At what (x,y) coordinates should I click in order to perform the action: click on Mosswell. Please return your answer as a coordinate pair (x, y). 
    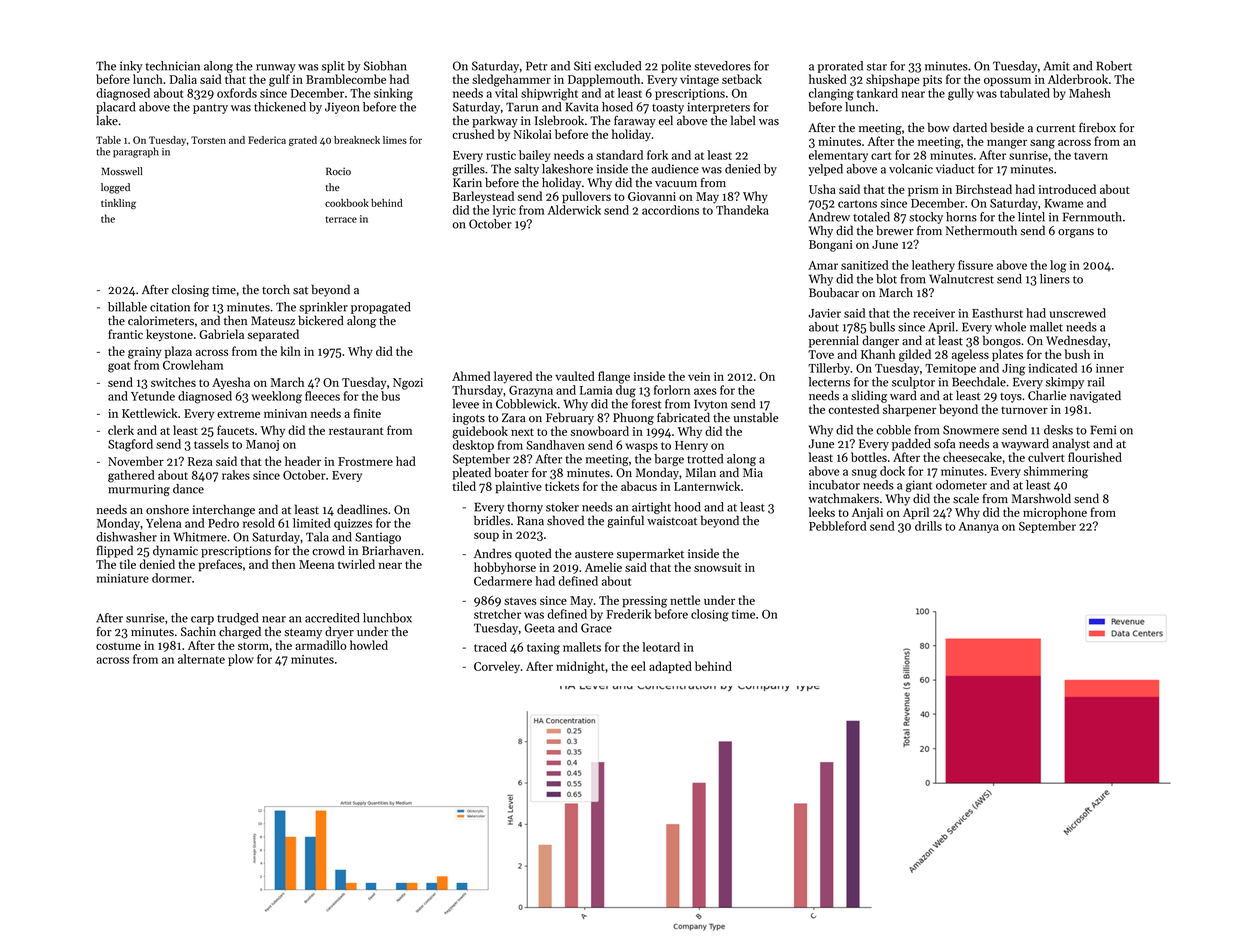
    Looking at the image, I should click on (122, 171).
